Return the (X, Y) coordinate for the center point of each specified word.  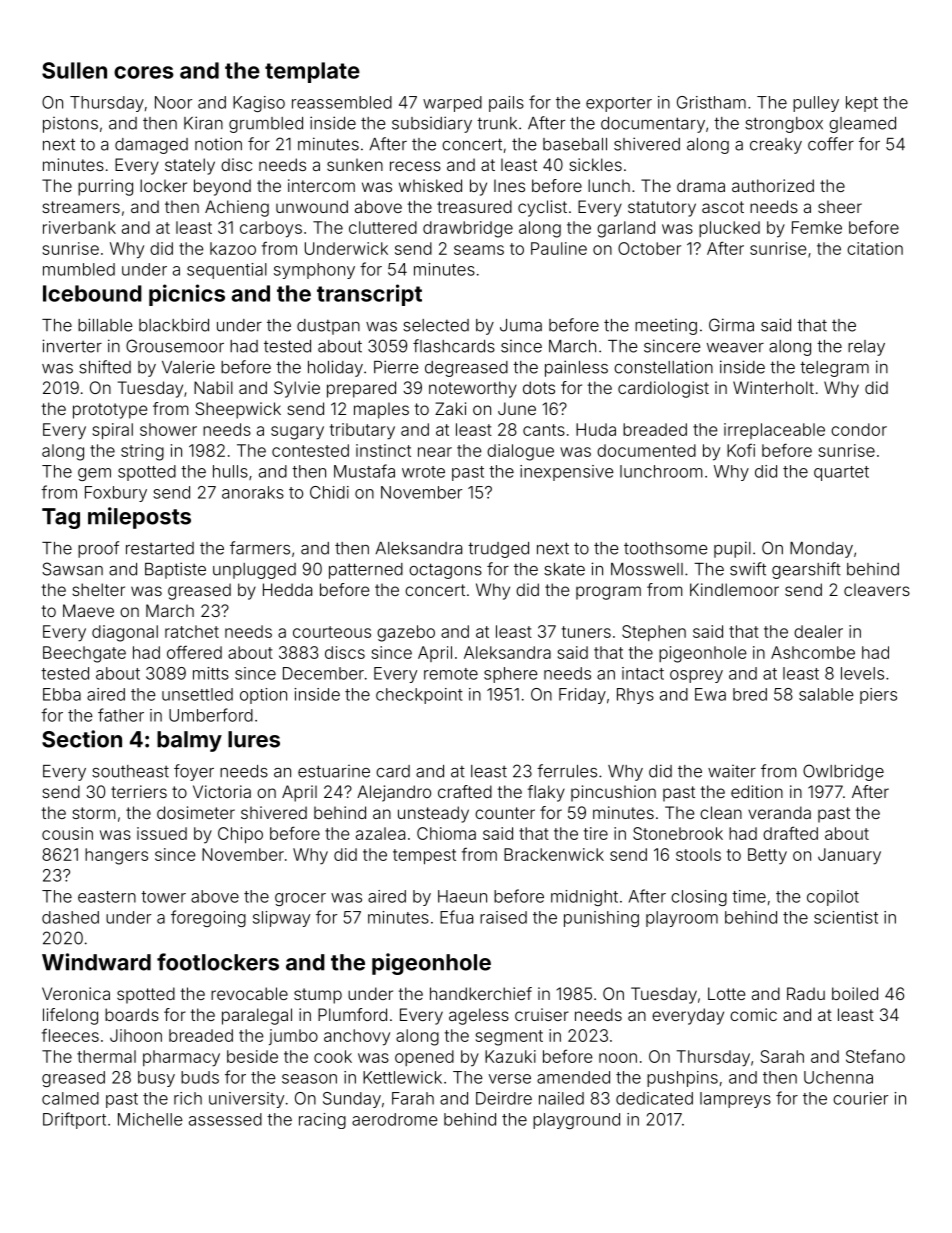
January (849, 856)
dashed (70, 917)
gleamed (862, 125)
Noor (173, 102)
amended (573, 1077)
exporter (619, 104)
